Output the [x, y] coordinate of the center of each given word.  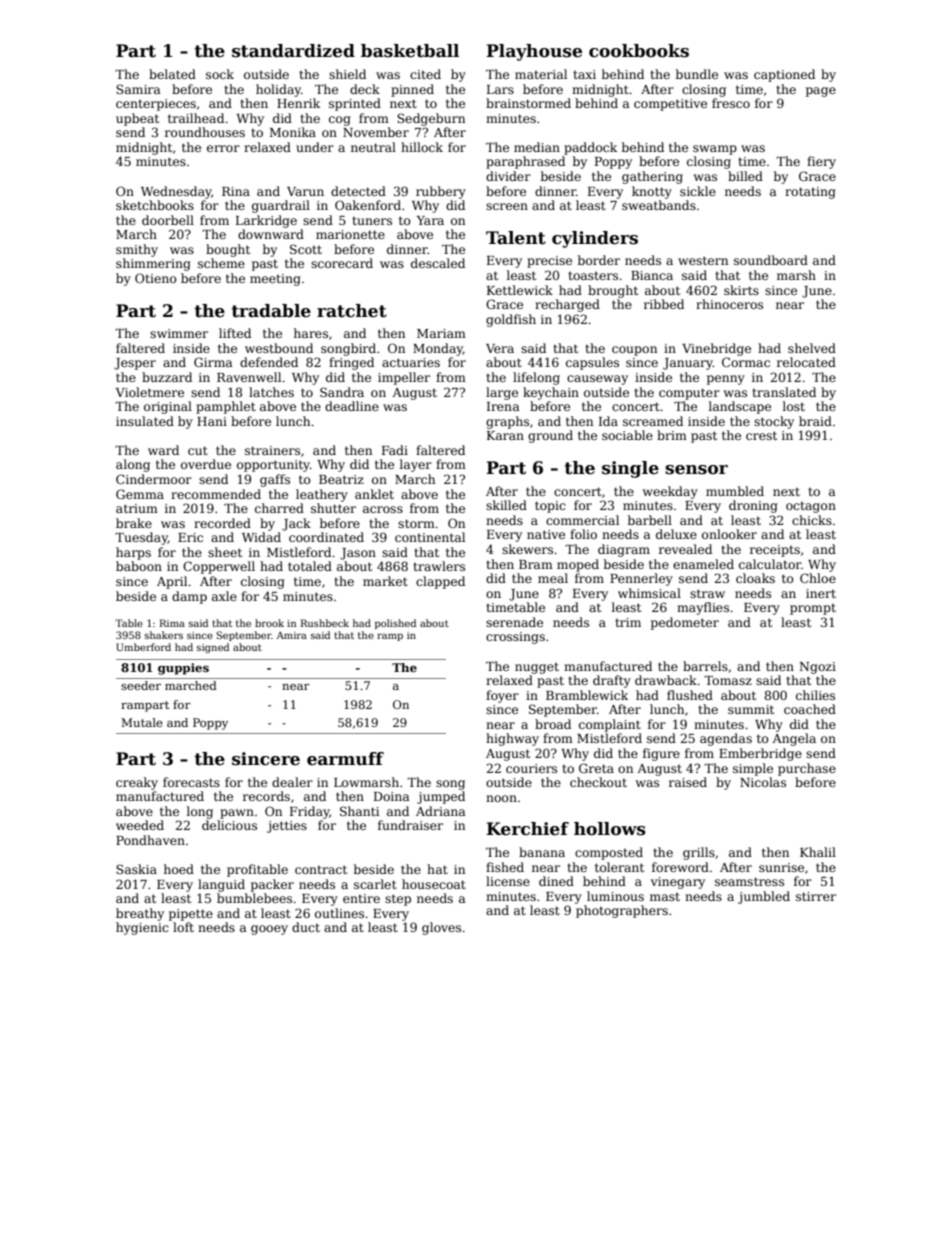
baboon [139, 566]
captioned [784, 75]
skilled [506, 505]
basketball [410, 51]
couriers [531, 768]
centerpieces [156, 105]
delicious [229, 825]
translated [784, 392]
